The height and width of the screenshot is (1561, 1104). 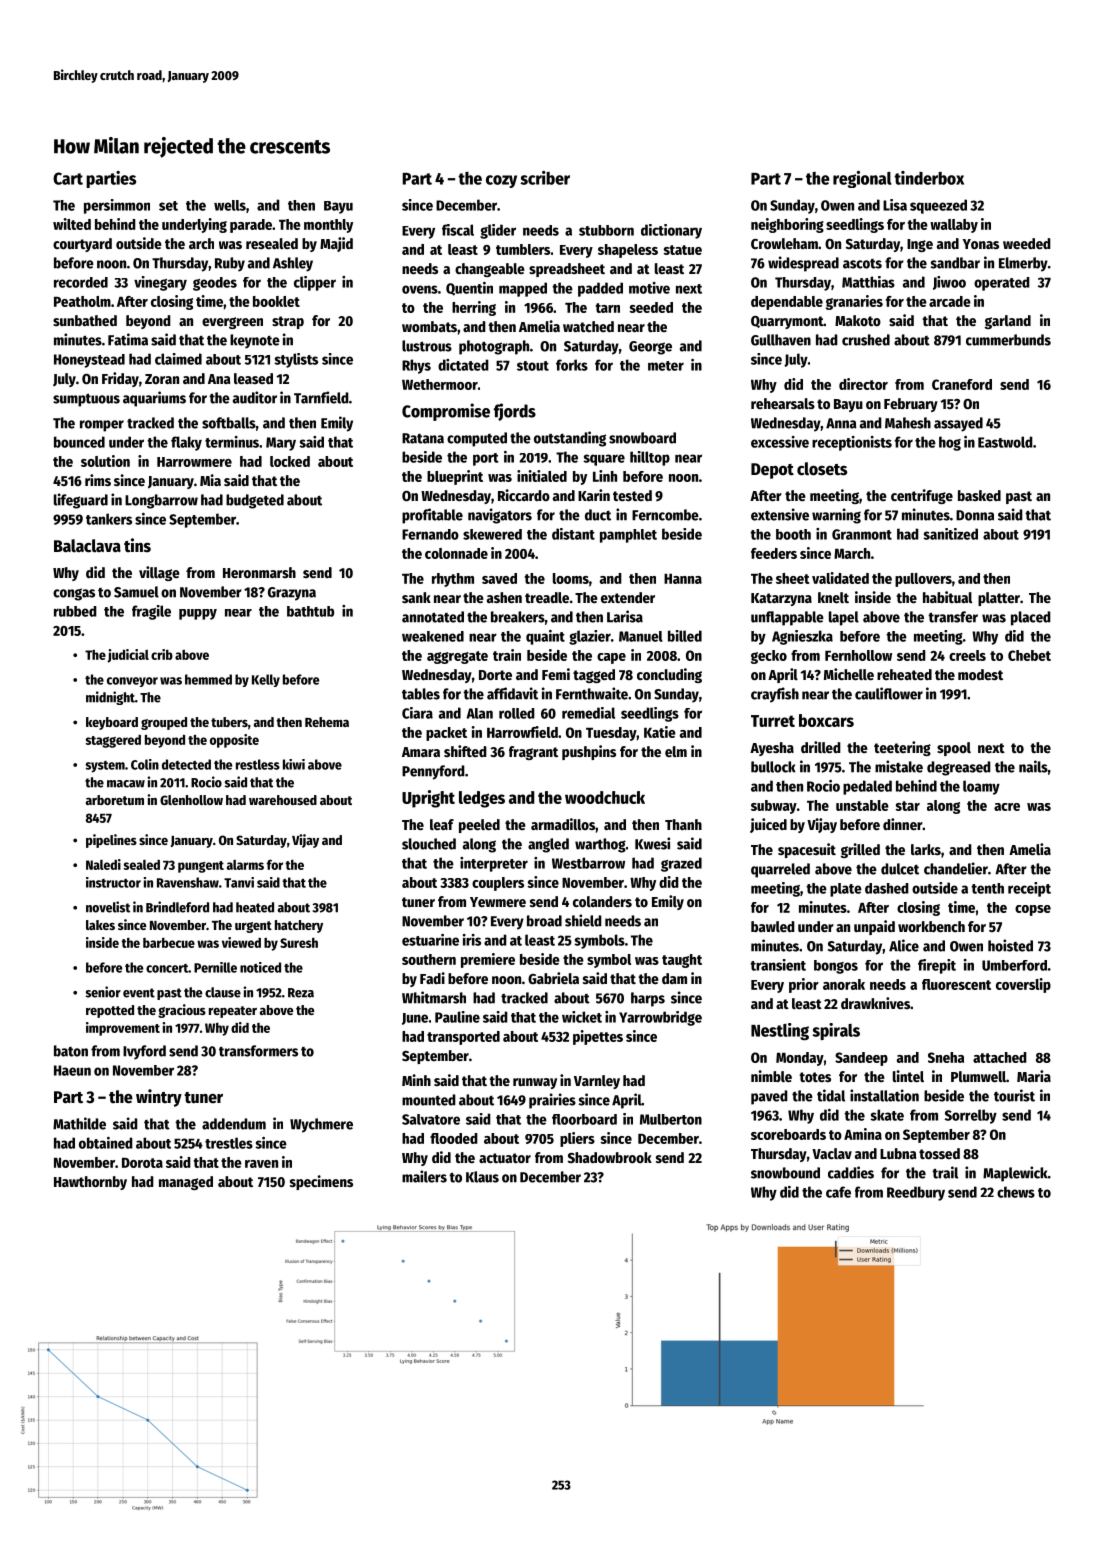 I want to click on specimens, so click(x=321, y=1182).
